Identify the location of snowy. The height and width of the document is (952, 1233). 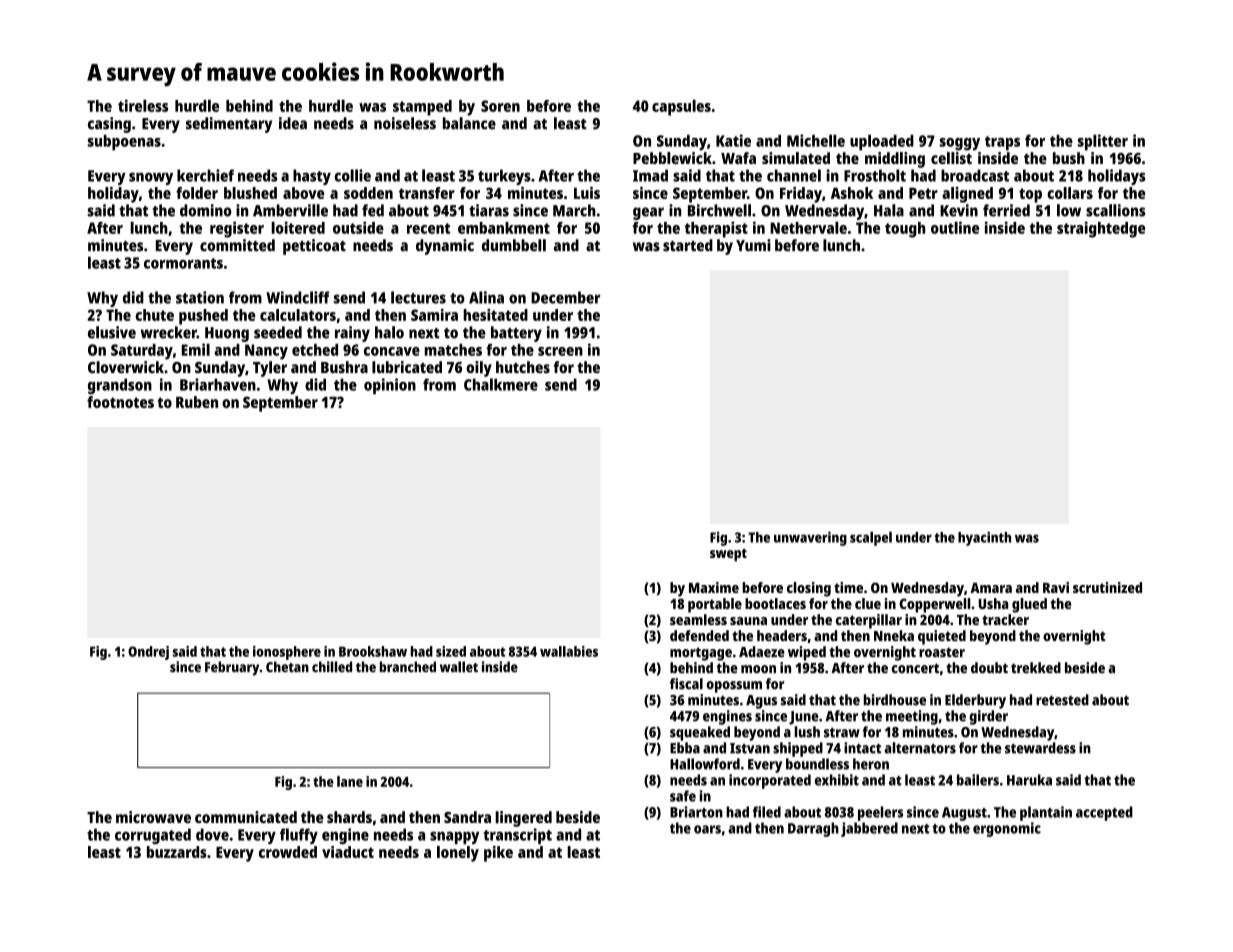
(151, 178).
